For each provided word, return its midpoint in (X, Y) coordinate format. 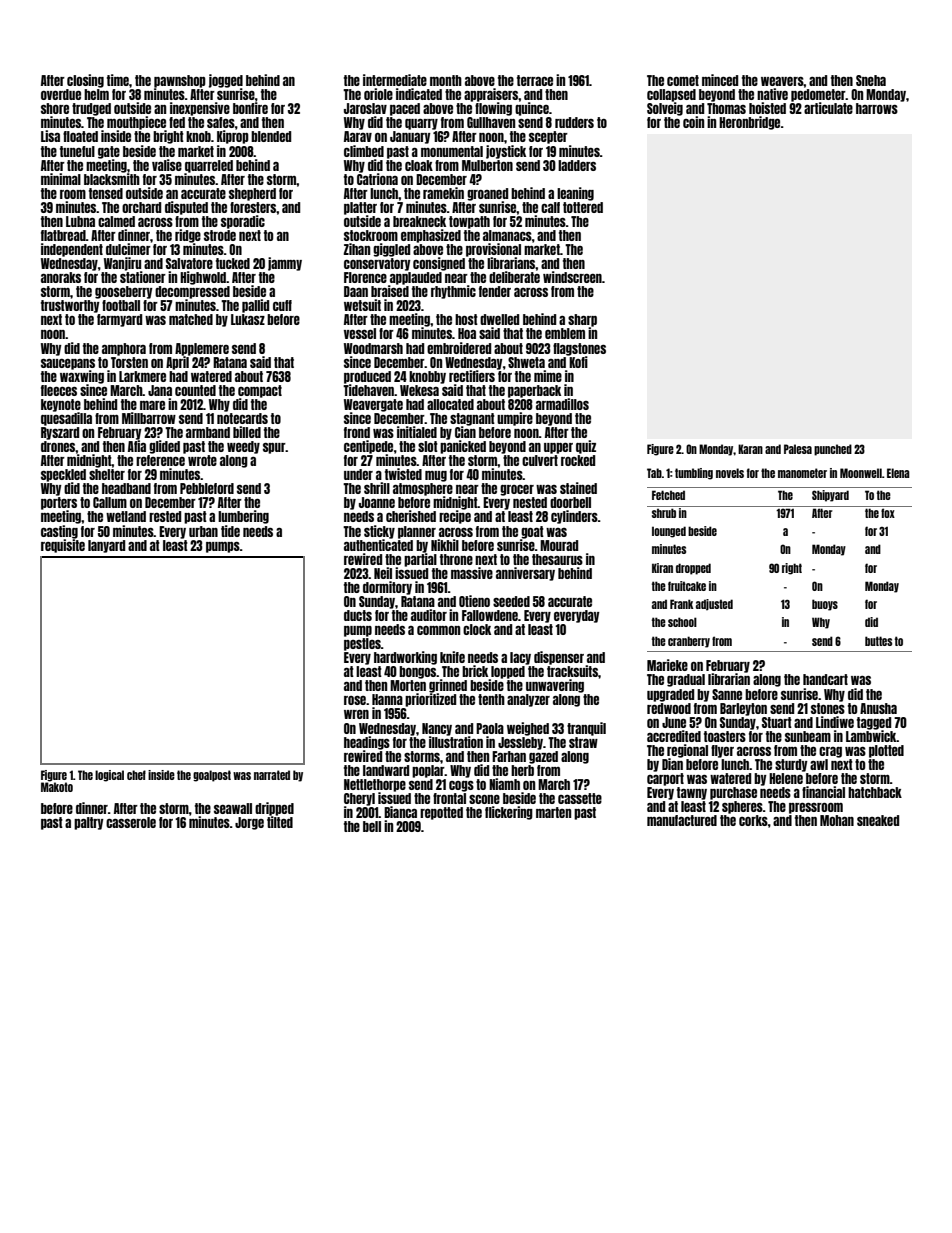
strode (220, 235)
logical (109, 776)
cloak (419, 165)
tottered (583, 207)
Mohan (837, 820)
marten (553, 812)
